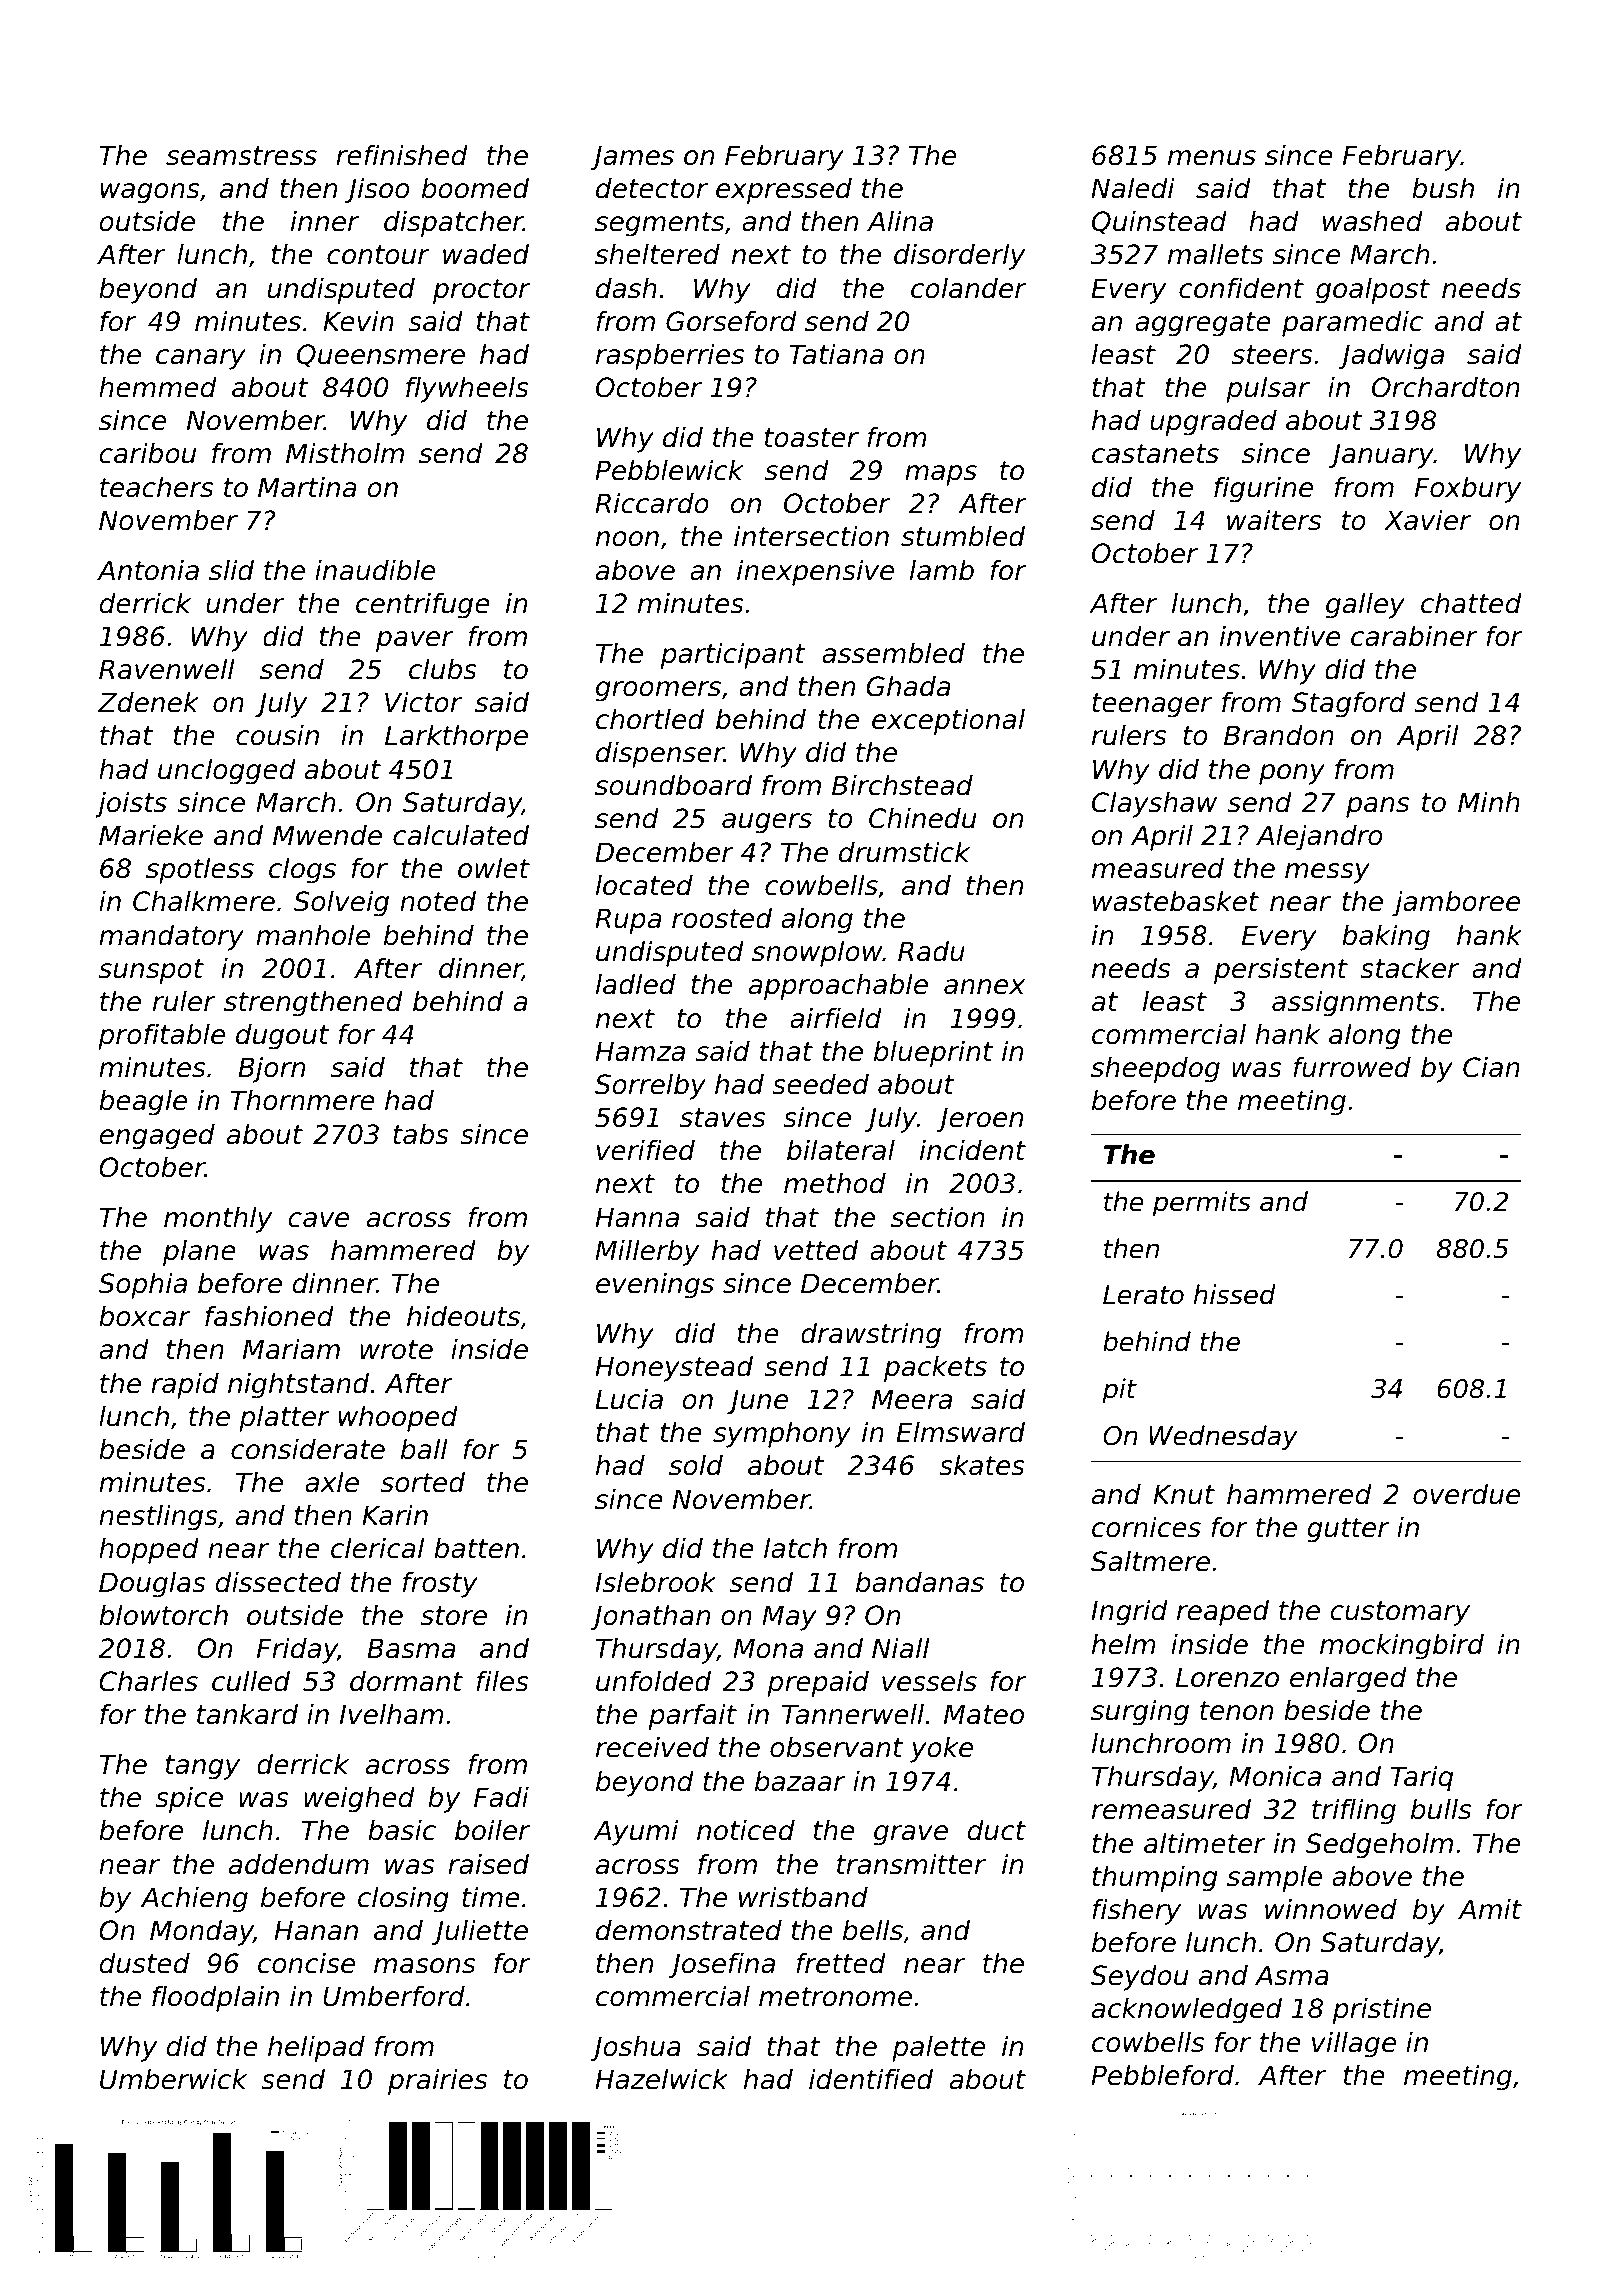 This document has height=2292, width=1620. Describe the element at coordinates (655, 1286) in the document. I see `evenings` at that location.
